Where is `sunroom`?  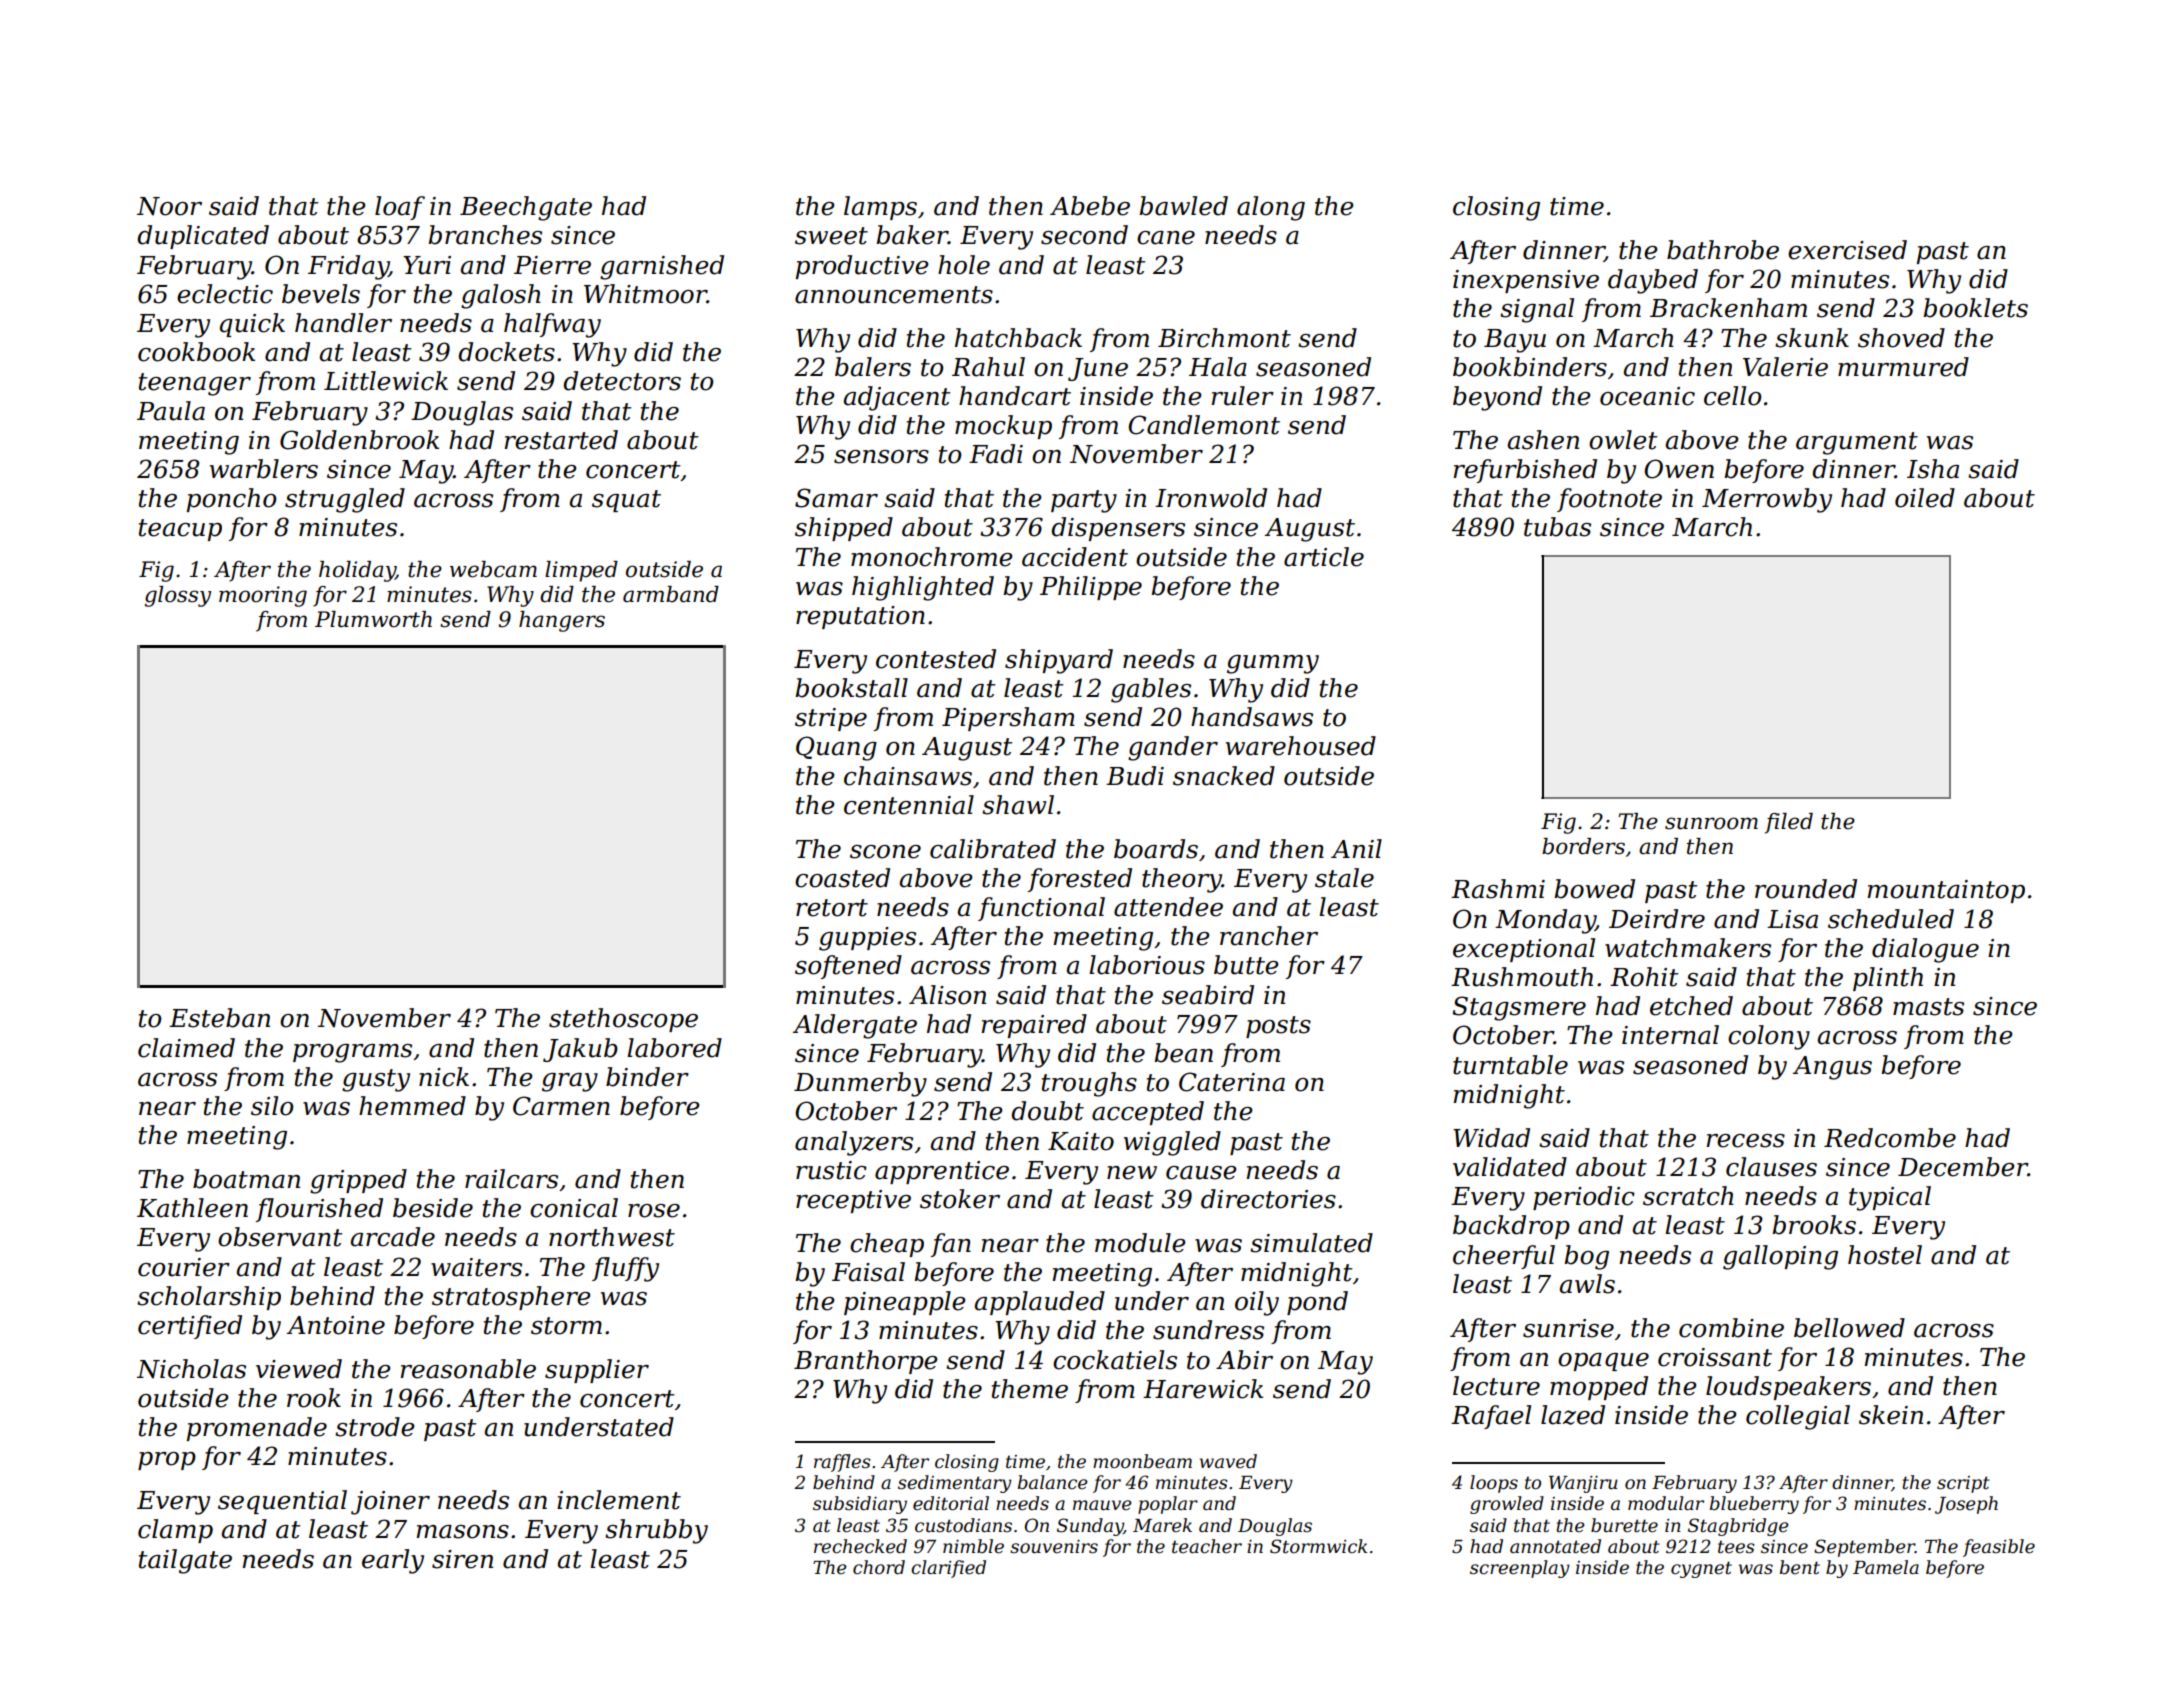 sunroom is located at coordinates (1711, 823).
